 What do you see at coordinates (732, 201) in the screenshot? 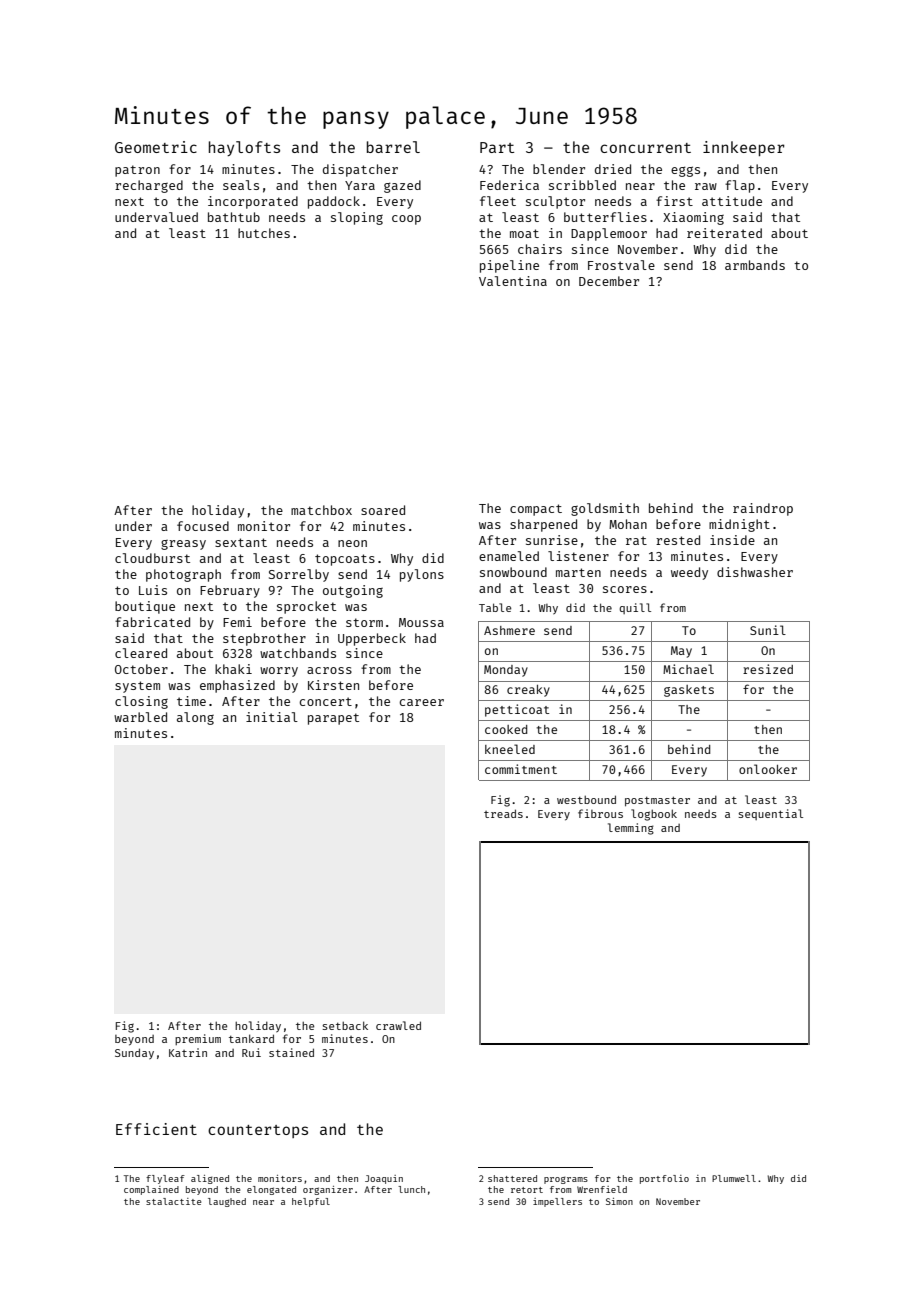
I see `attitude` at bounding box center [732, 201].
